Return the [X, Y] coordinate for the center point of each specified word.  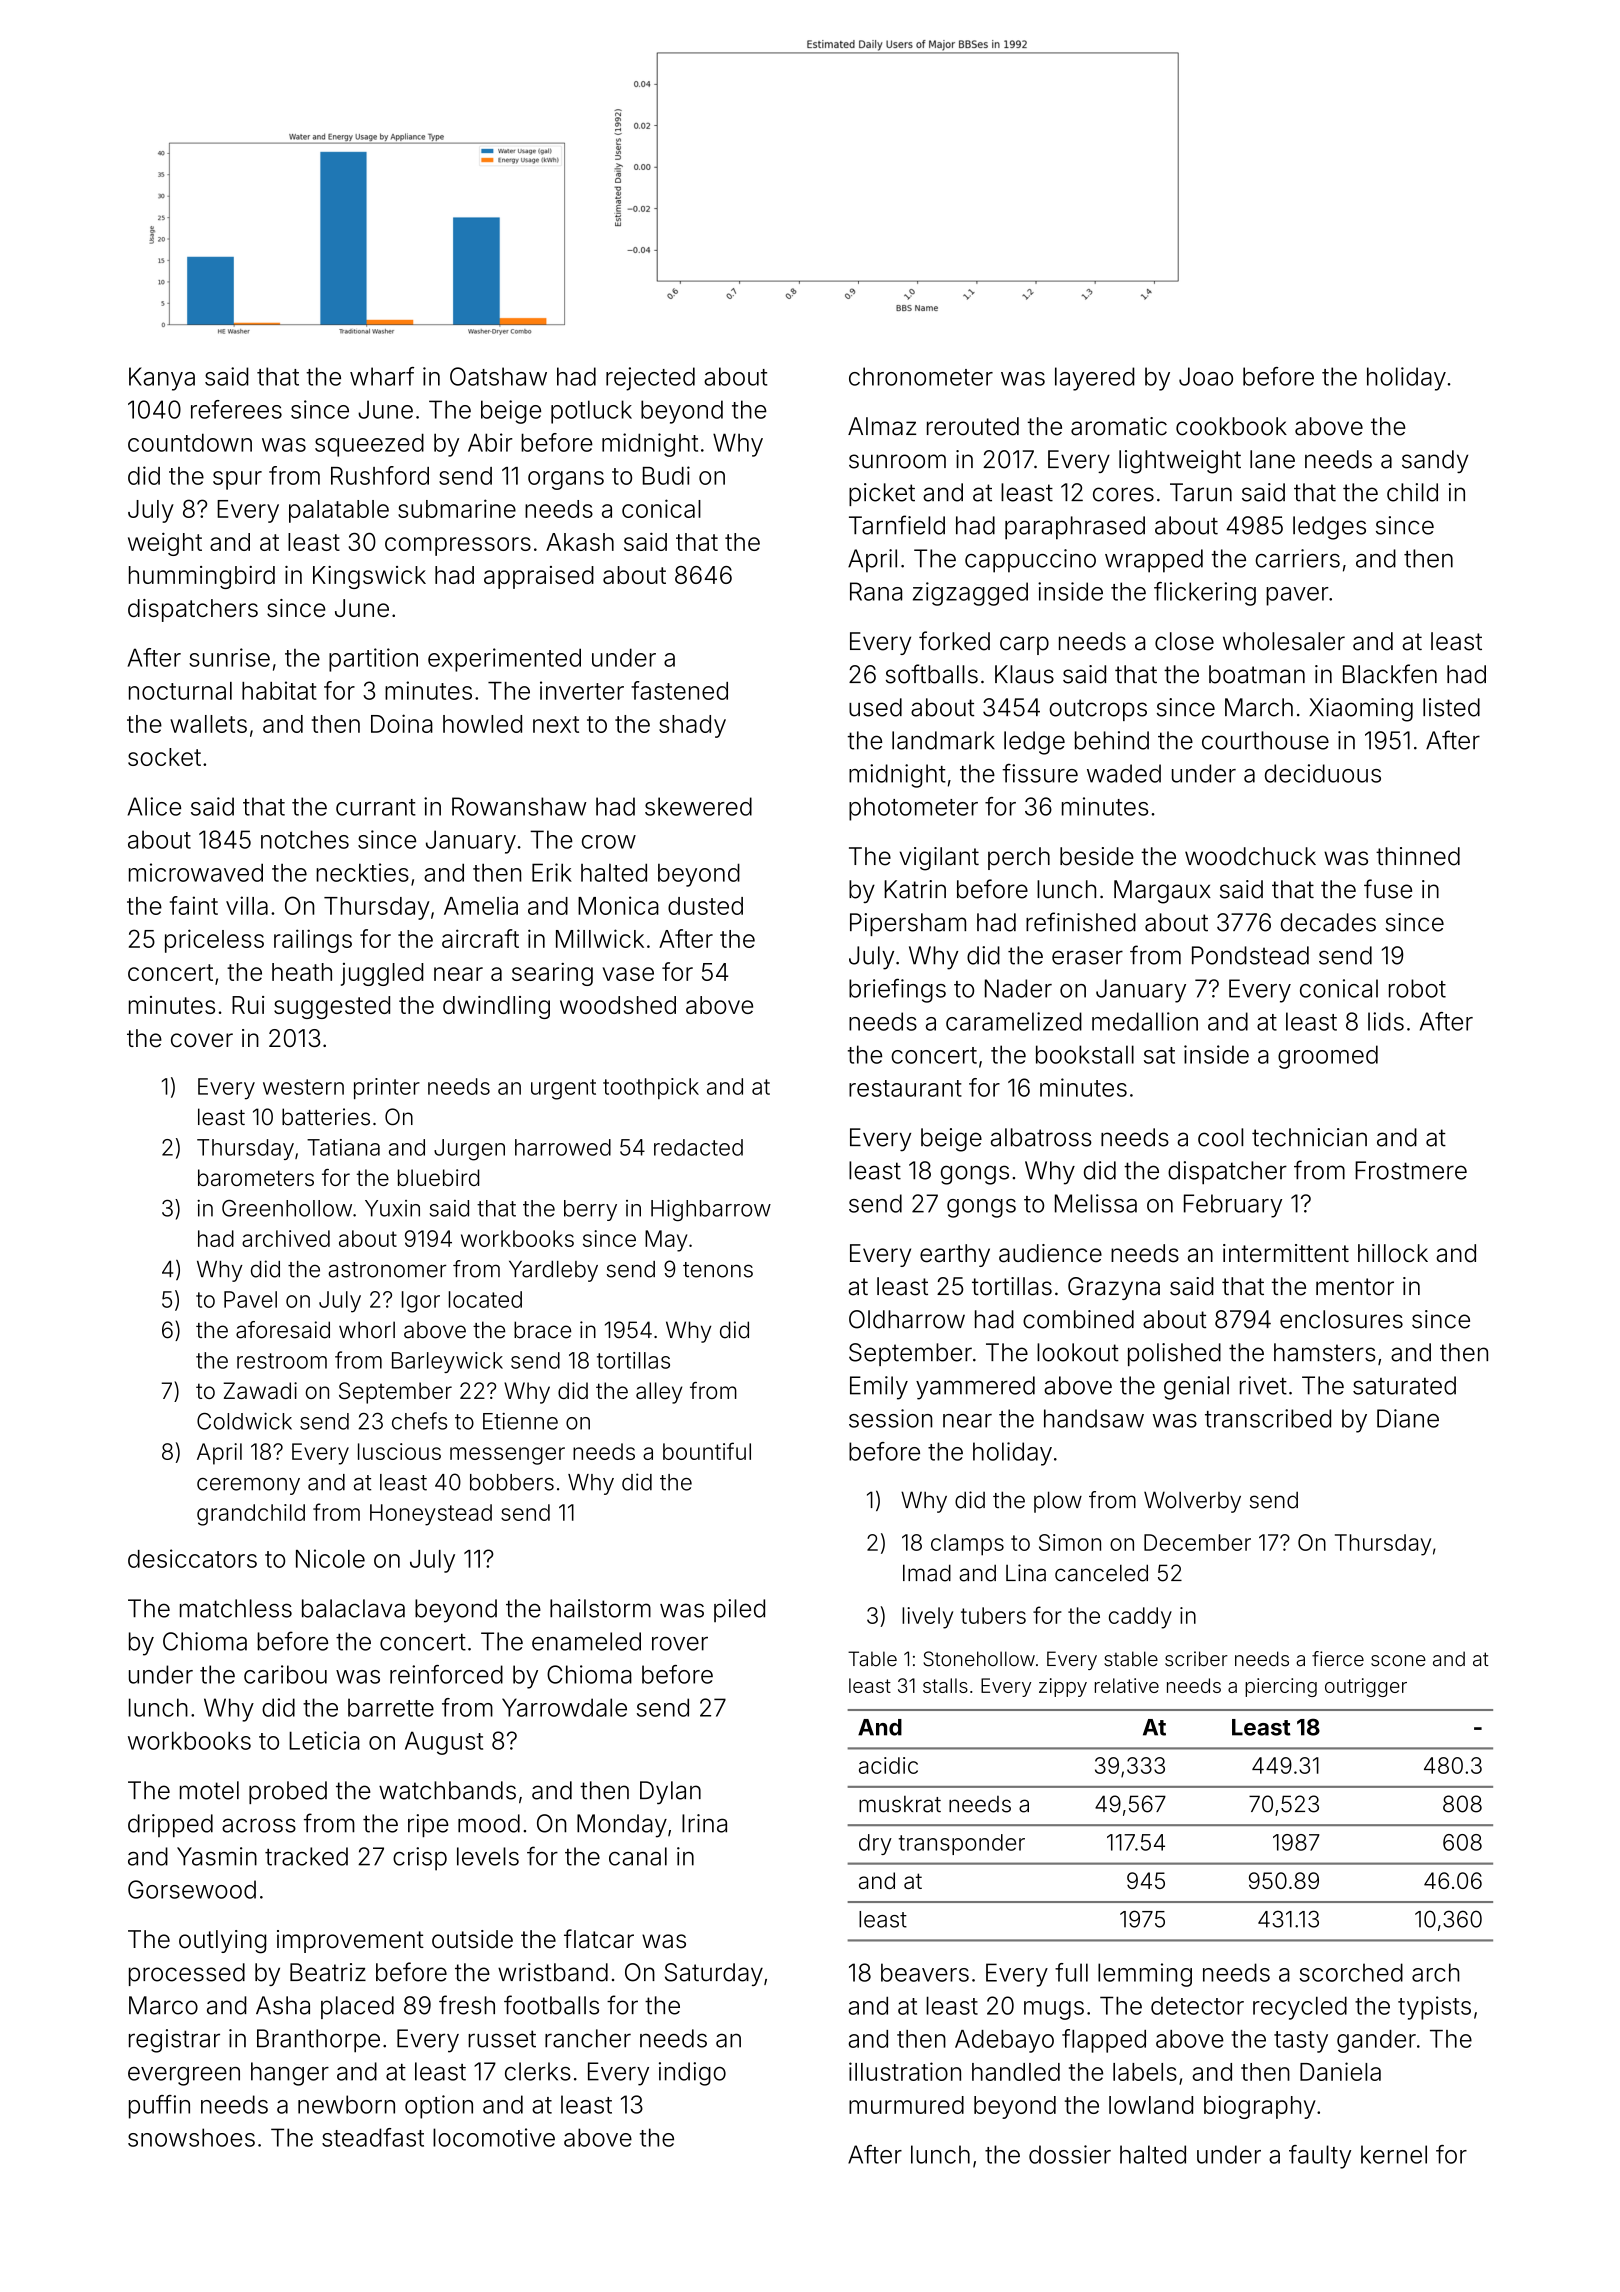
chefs [419, 1421]
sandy [1435, 461]
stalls [945, 1685]
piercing [1281, 1687]
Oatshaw [498, 376]
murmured [906, 2105]
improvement [350, 1941]
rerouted [973, 426]
